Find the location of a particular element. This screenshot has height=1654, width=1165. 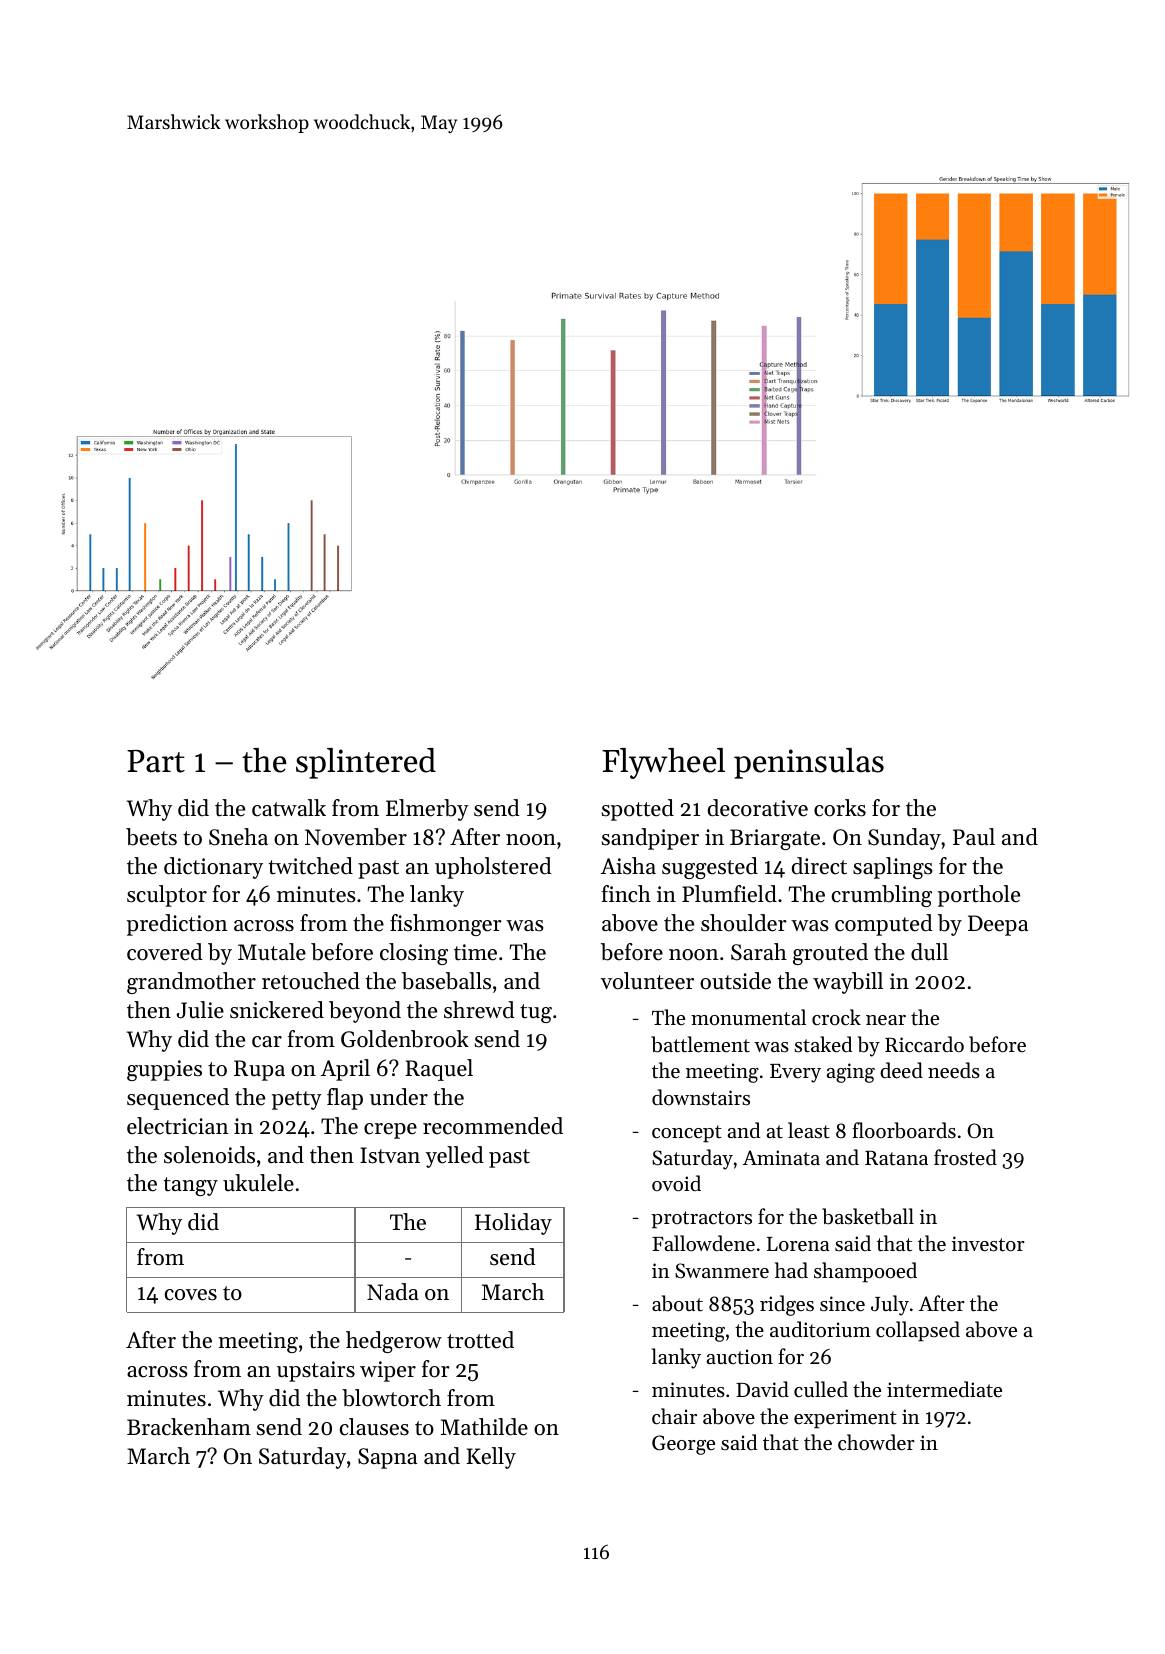

Deepa is located at coordinates (998, 925).
